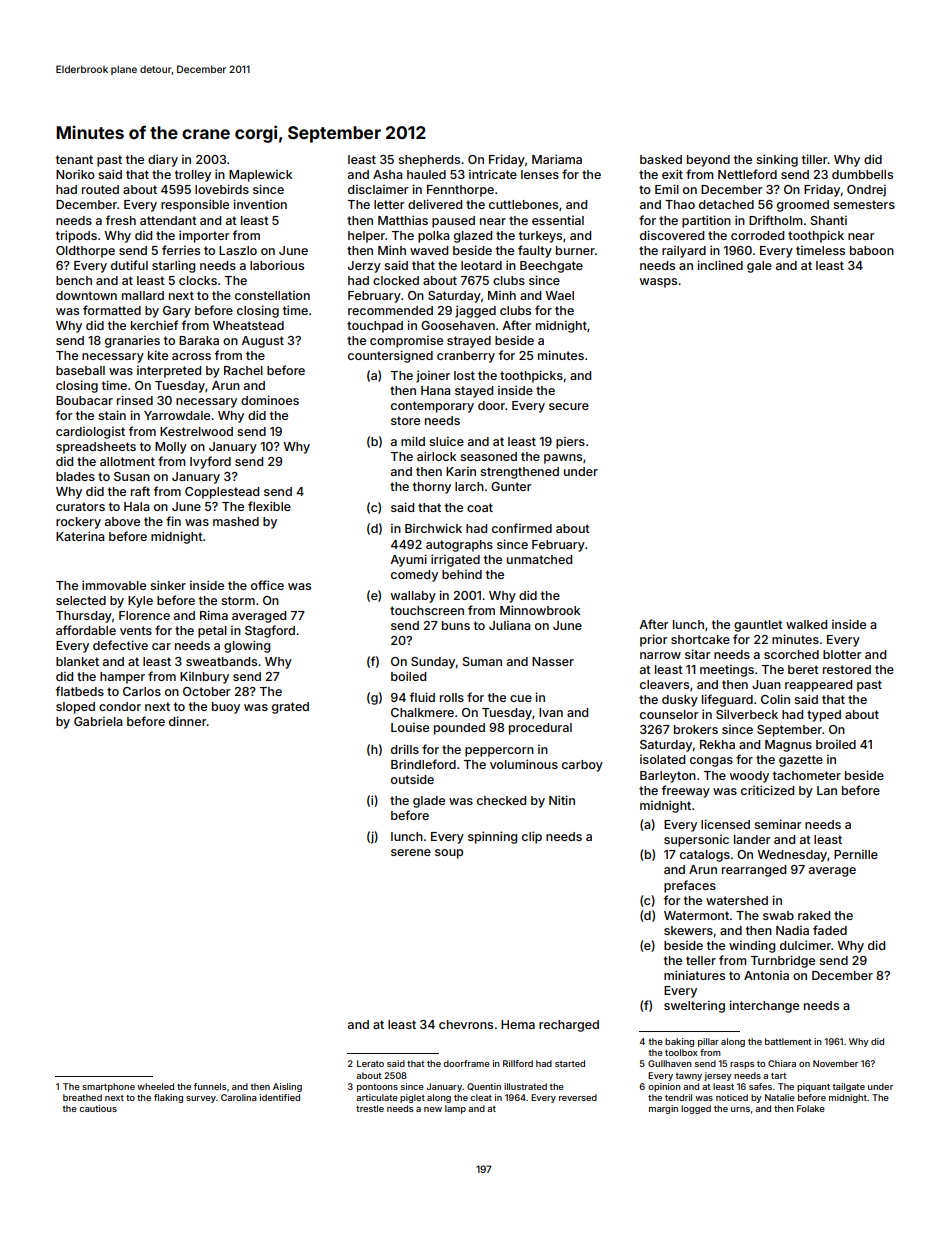 This screenshot has width=952, height=1233. I want to click on responsible, so click(195, 205).
